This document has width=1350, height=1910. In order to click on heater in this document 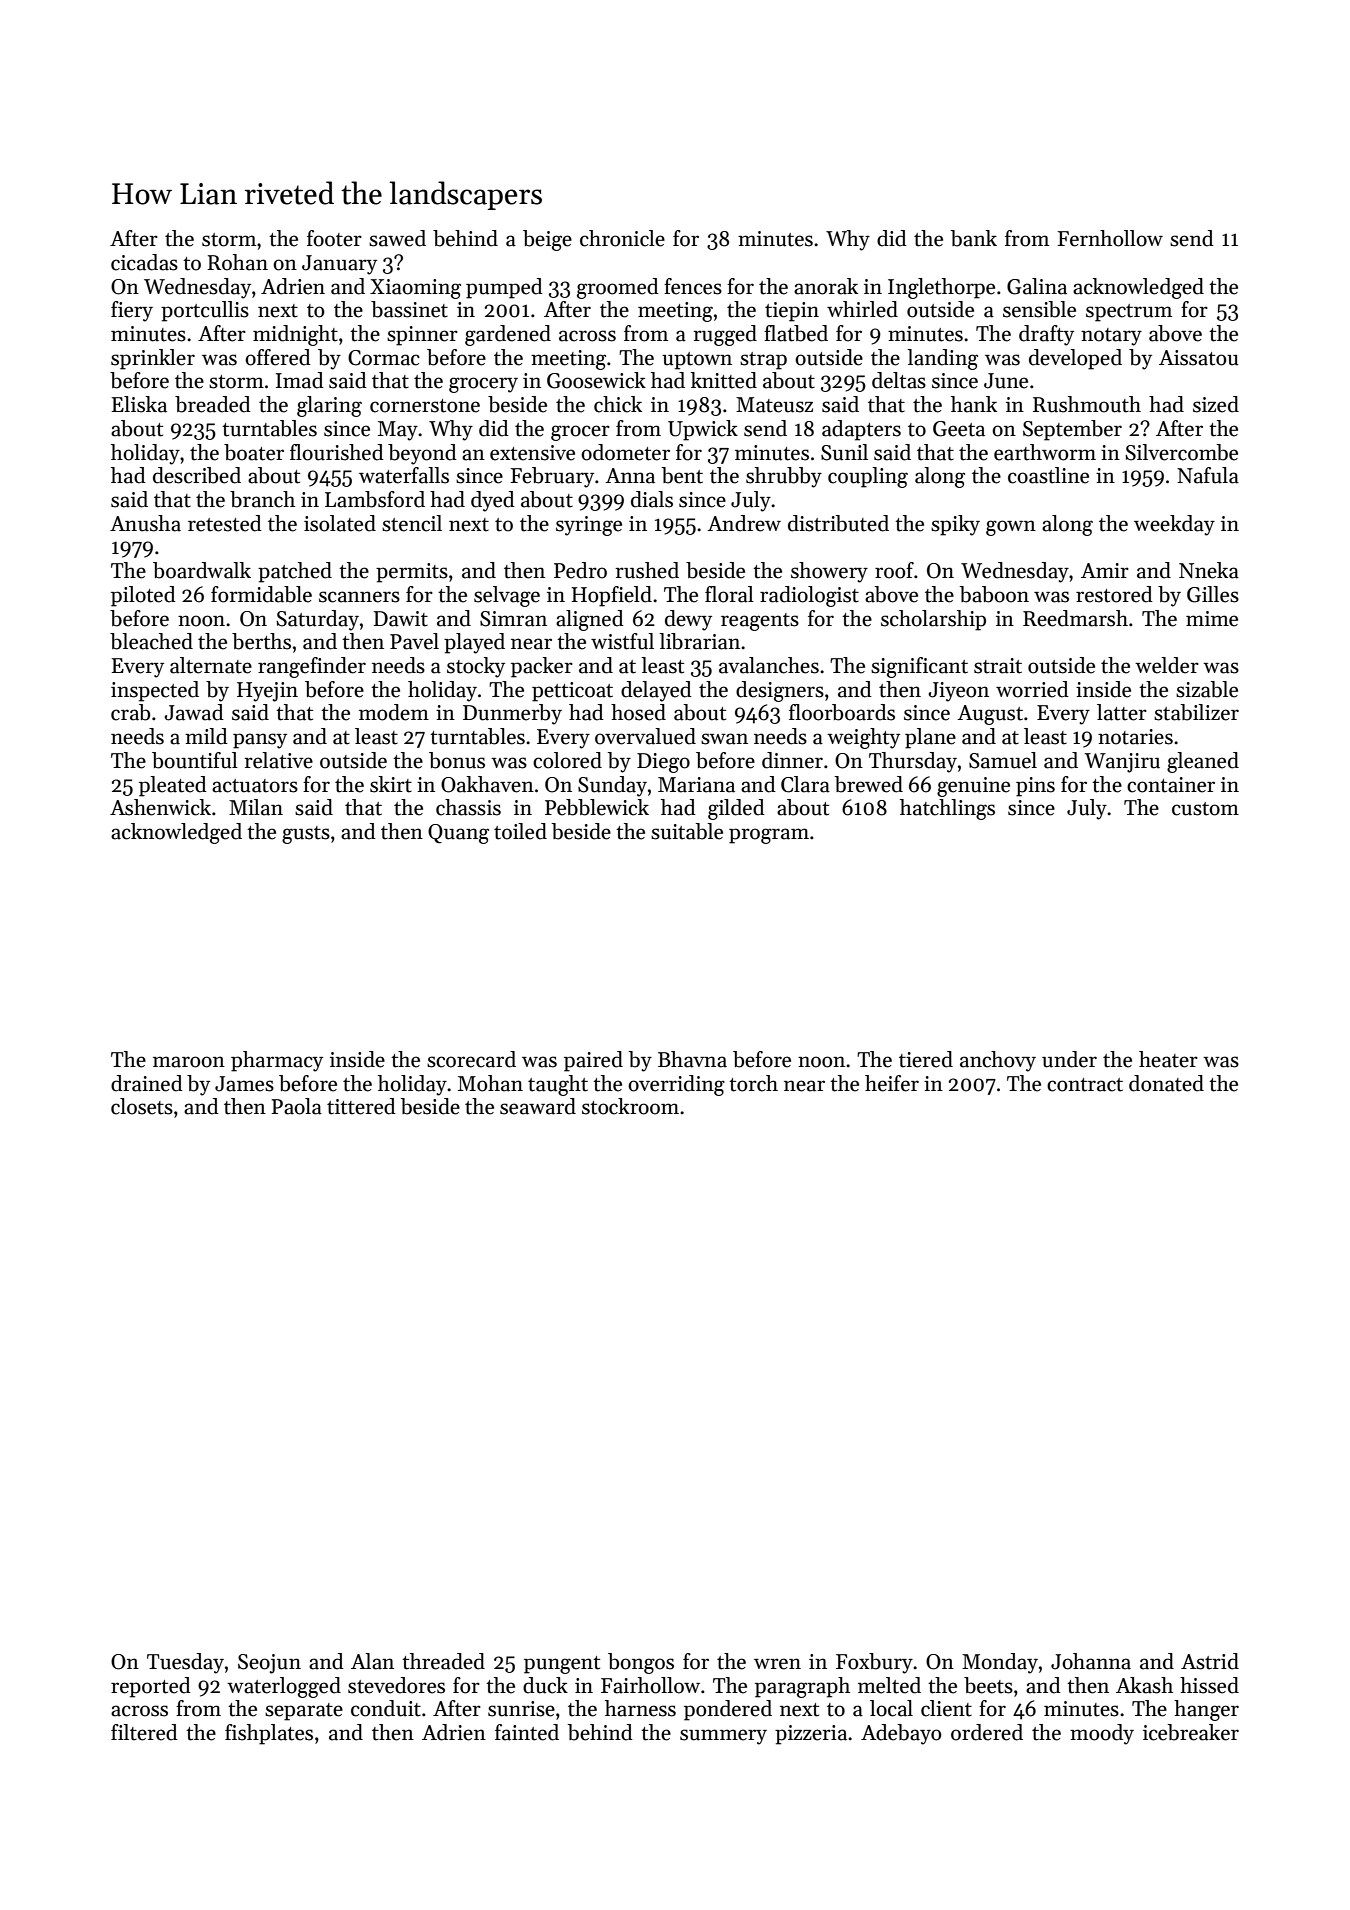, I will do `click(1168, 1059)`.
